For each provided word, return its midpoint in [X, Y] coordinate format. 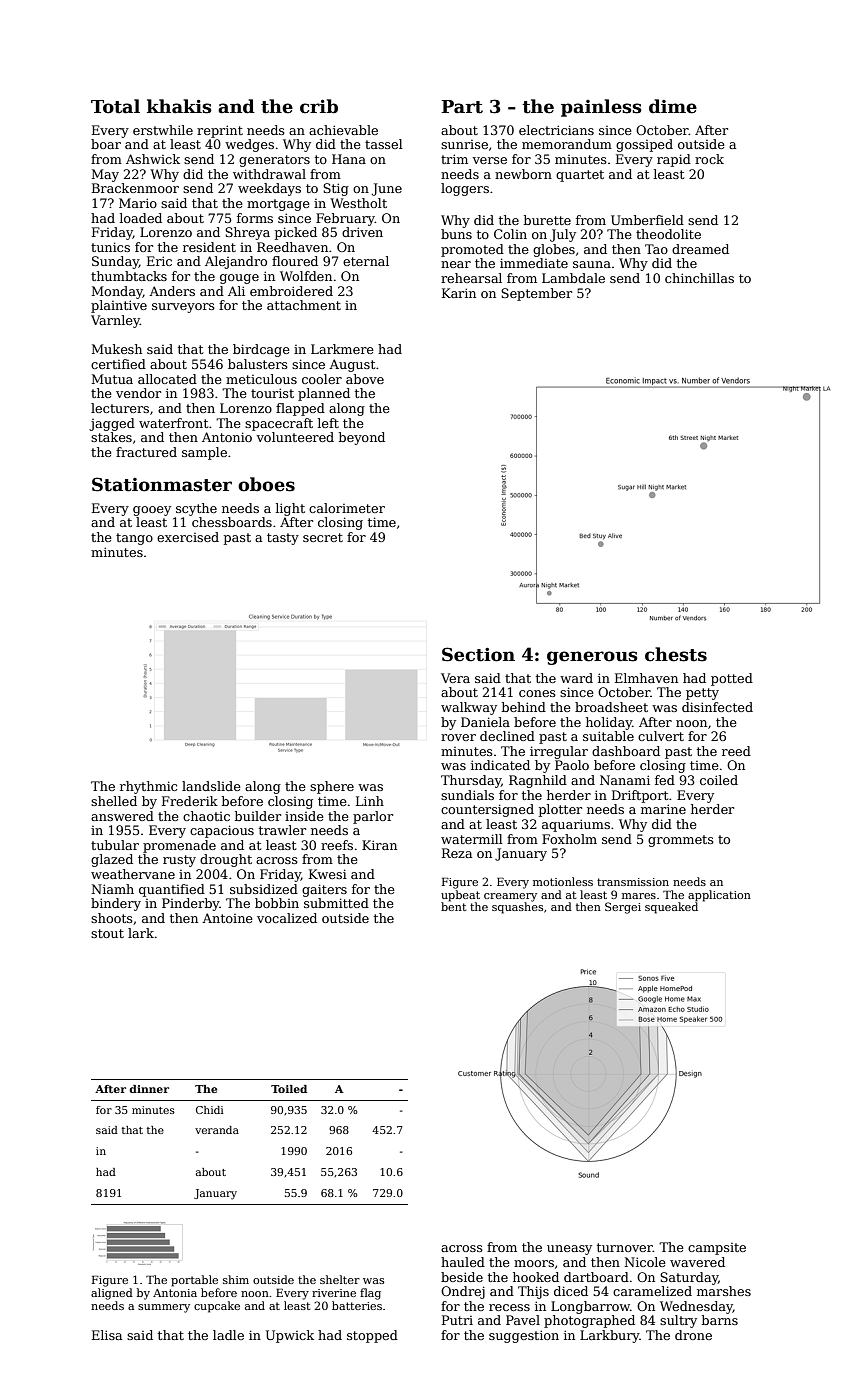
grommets [681, 841]
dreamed [700, 249]
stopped [372, 1336]
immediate [534, 263]
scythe [196, 509]
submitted [336, 903]
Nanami [625, 780]
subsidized [264, 889]
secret [323, 537]
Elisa [107, 1335]
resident [209, 247]
